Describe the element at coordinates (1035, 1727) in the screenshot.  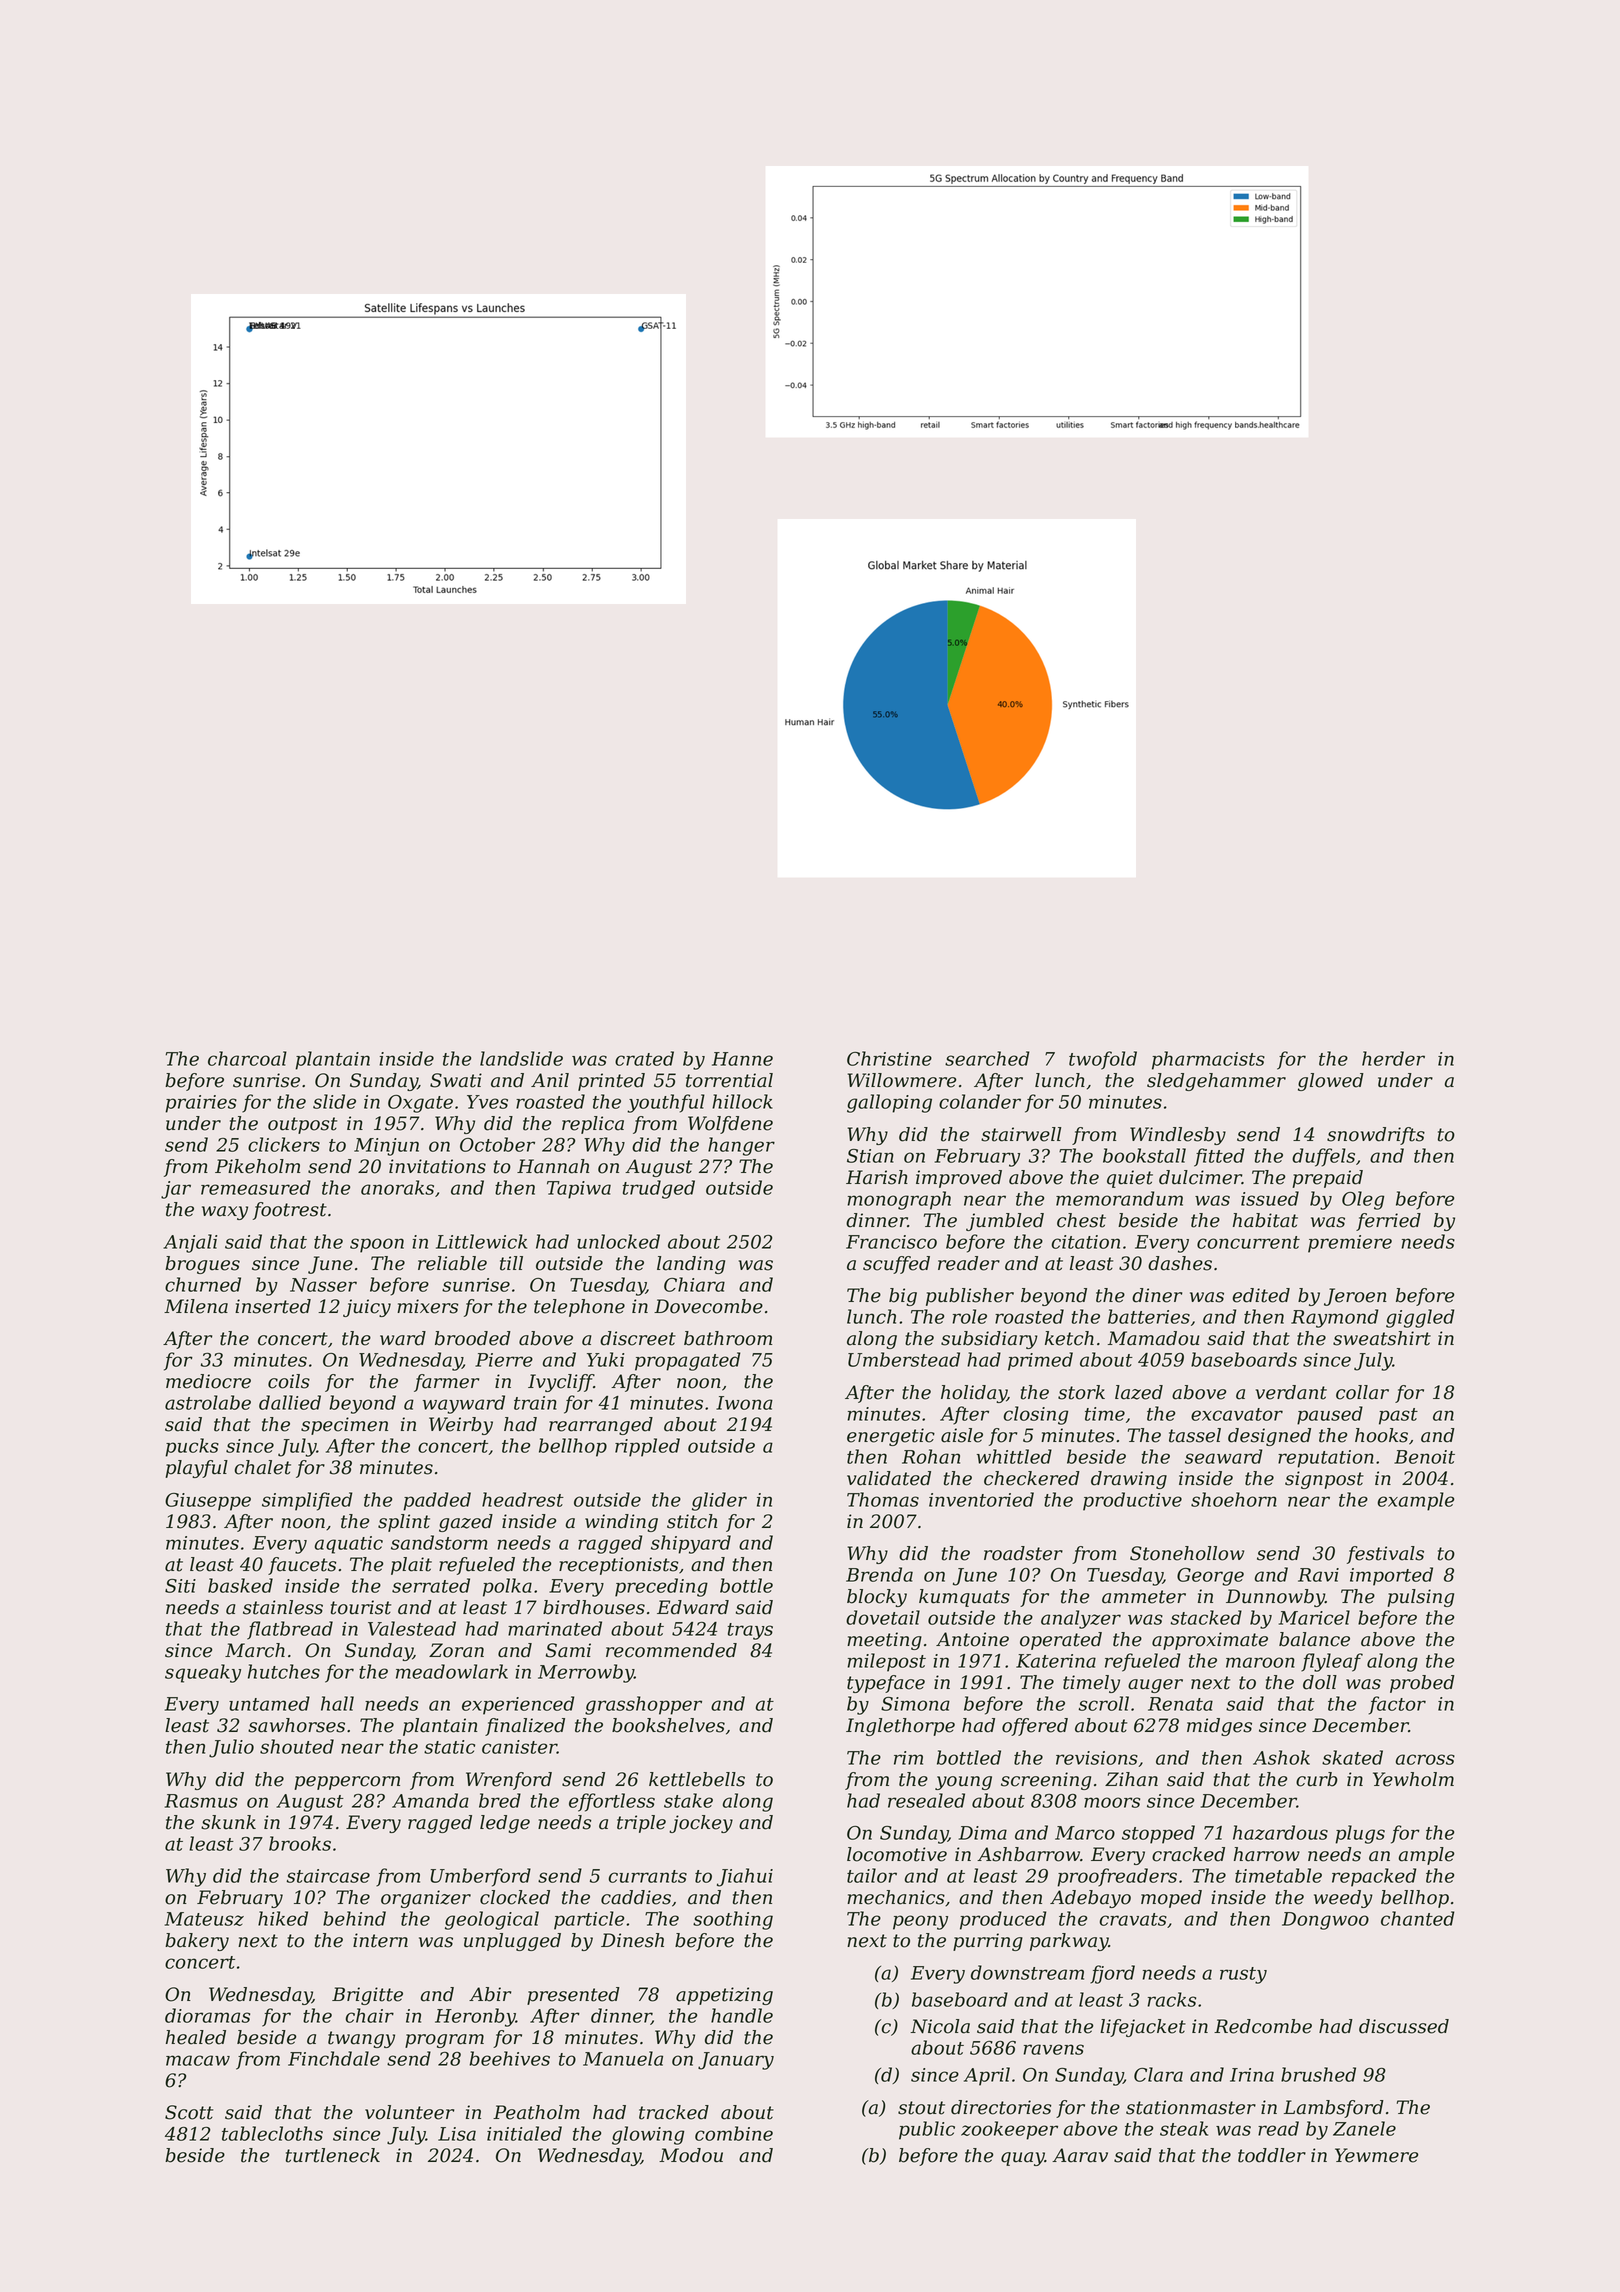
I see `offered` at that location.
